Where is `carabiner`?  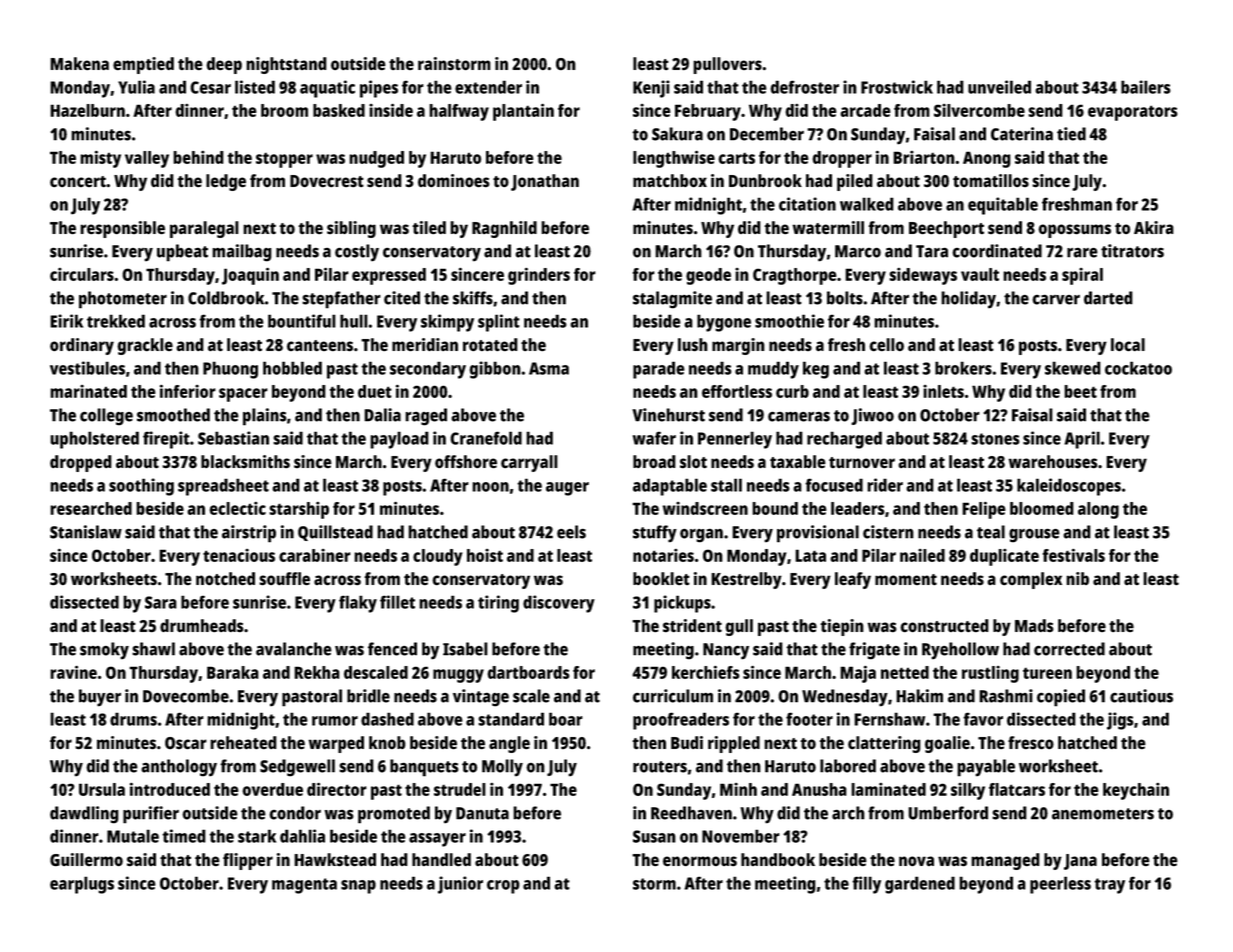
carabiner is located at coordinates (315, 555).
